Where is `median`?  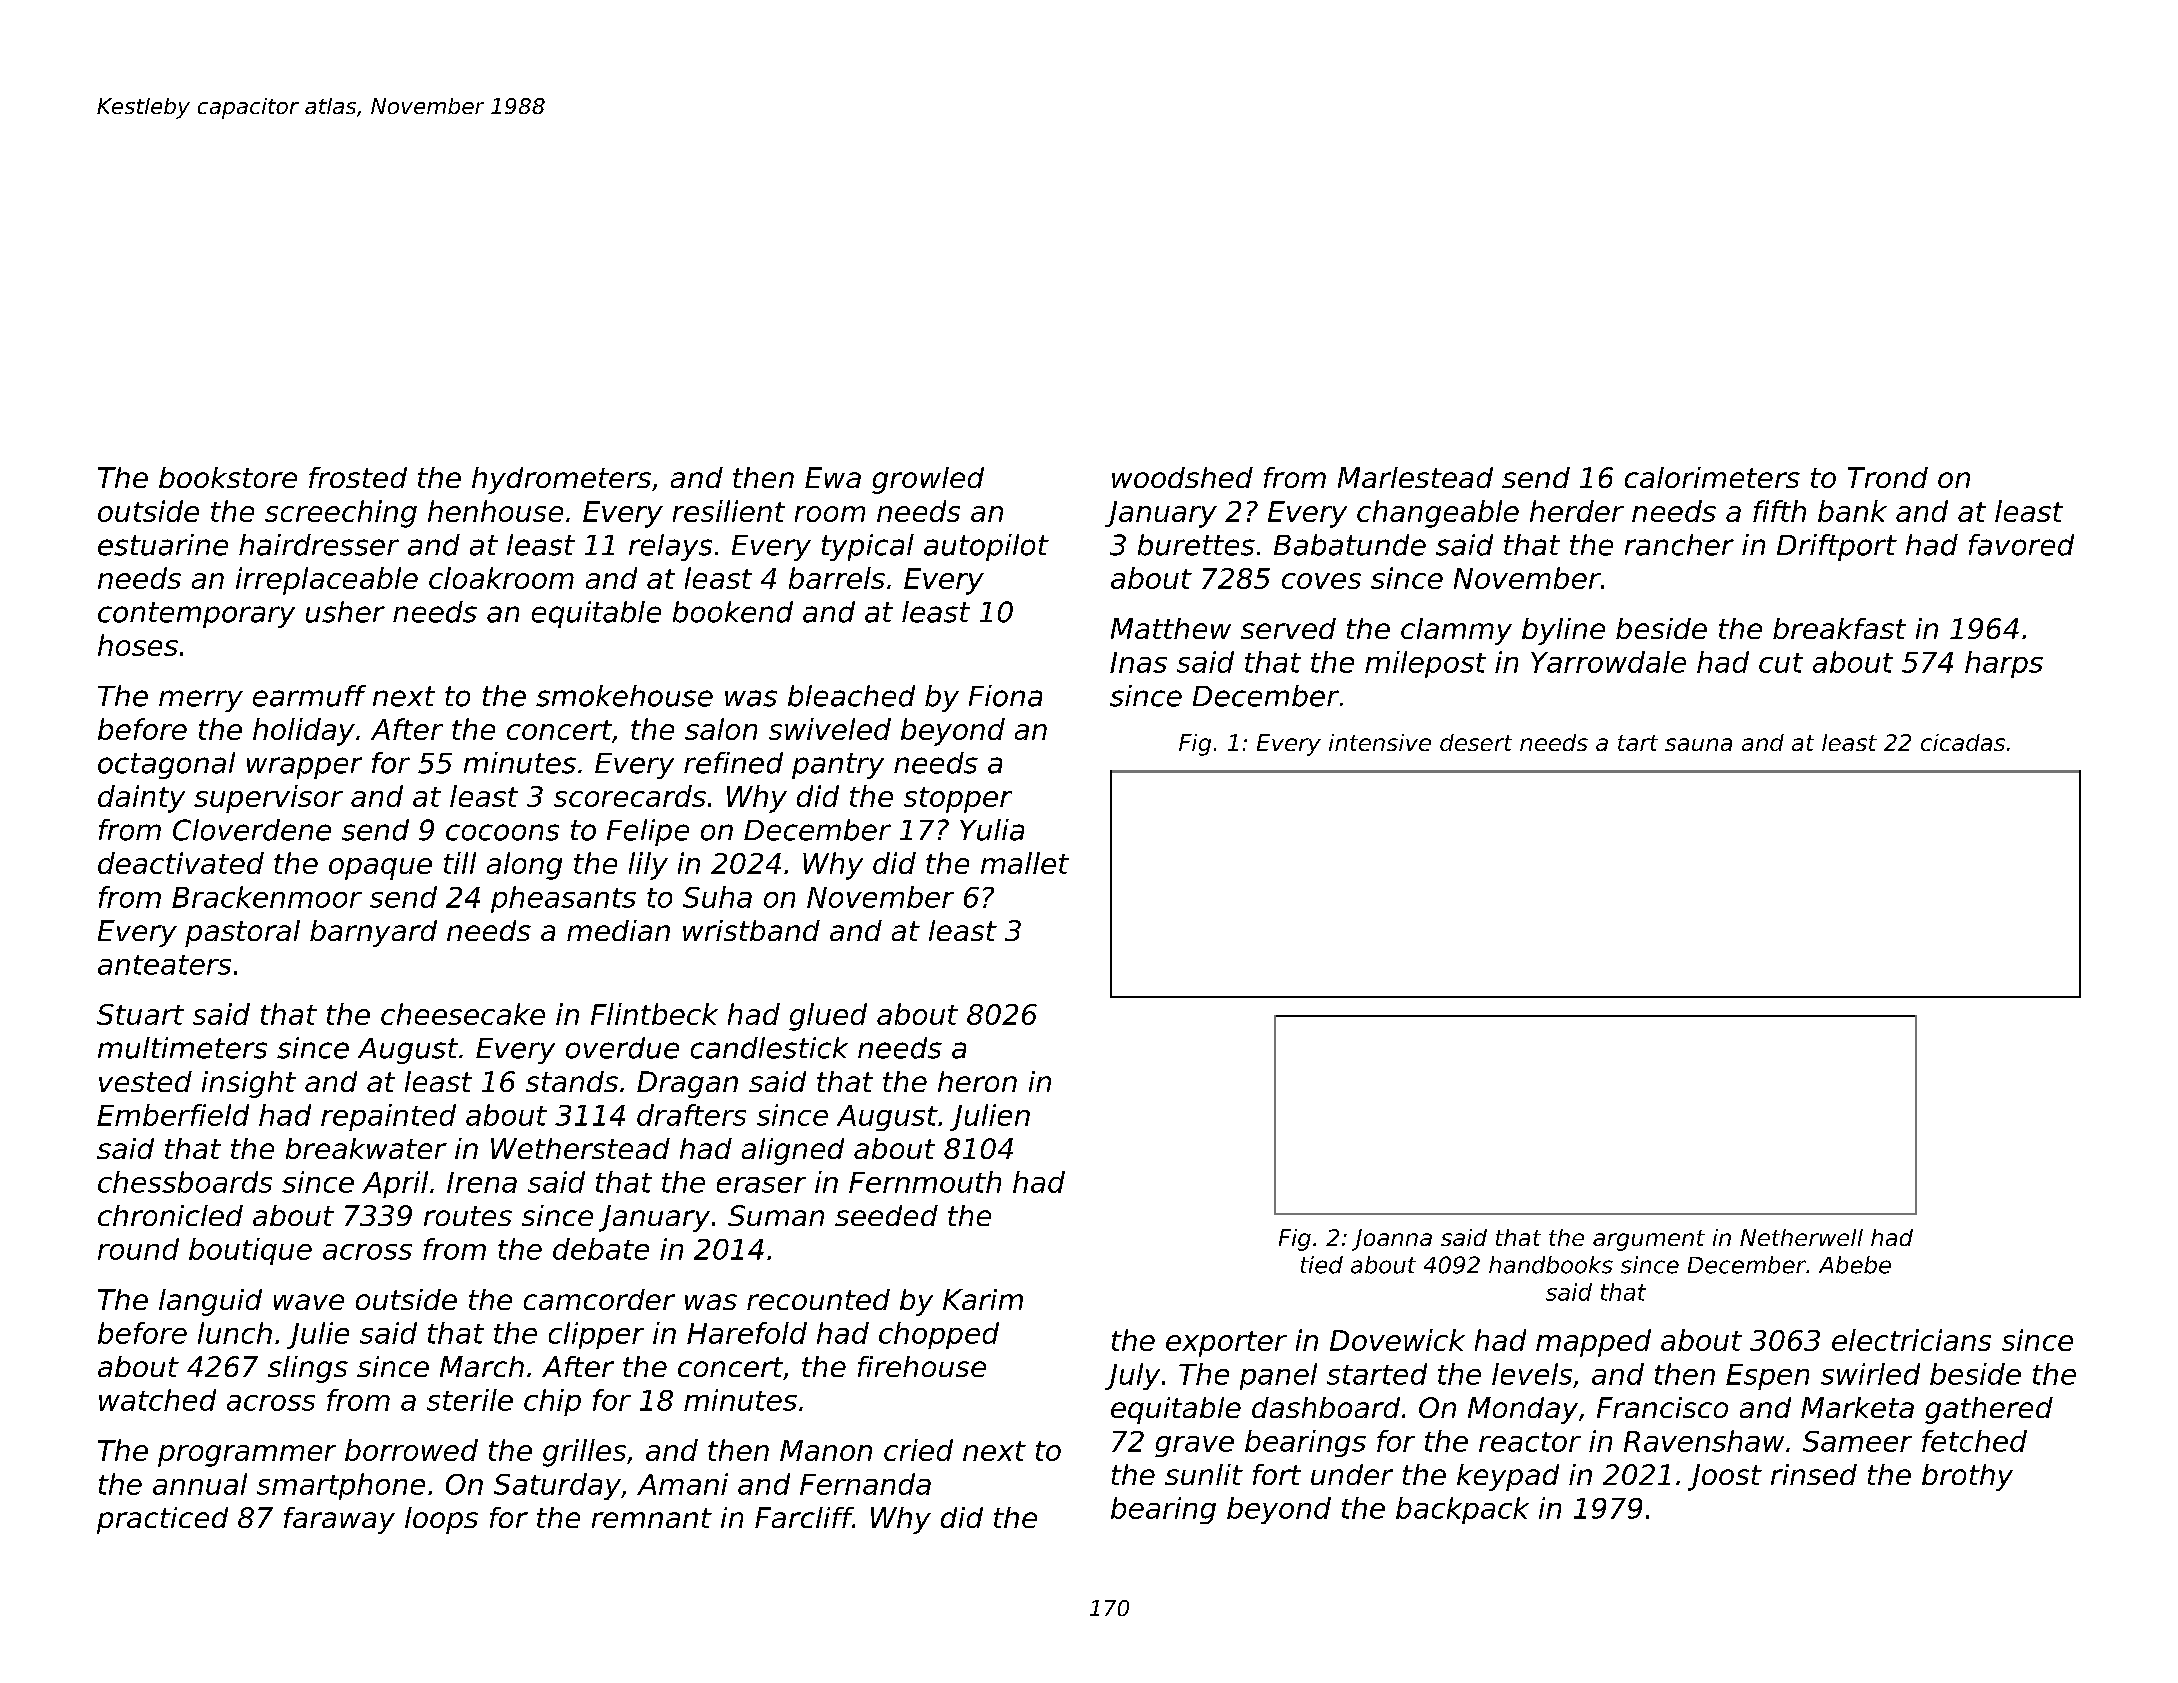 median is located at coordinates (618, 930).
